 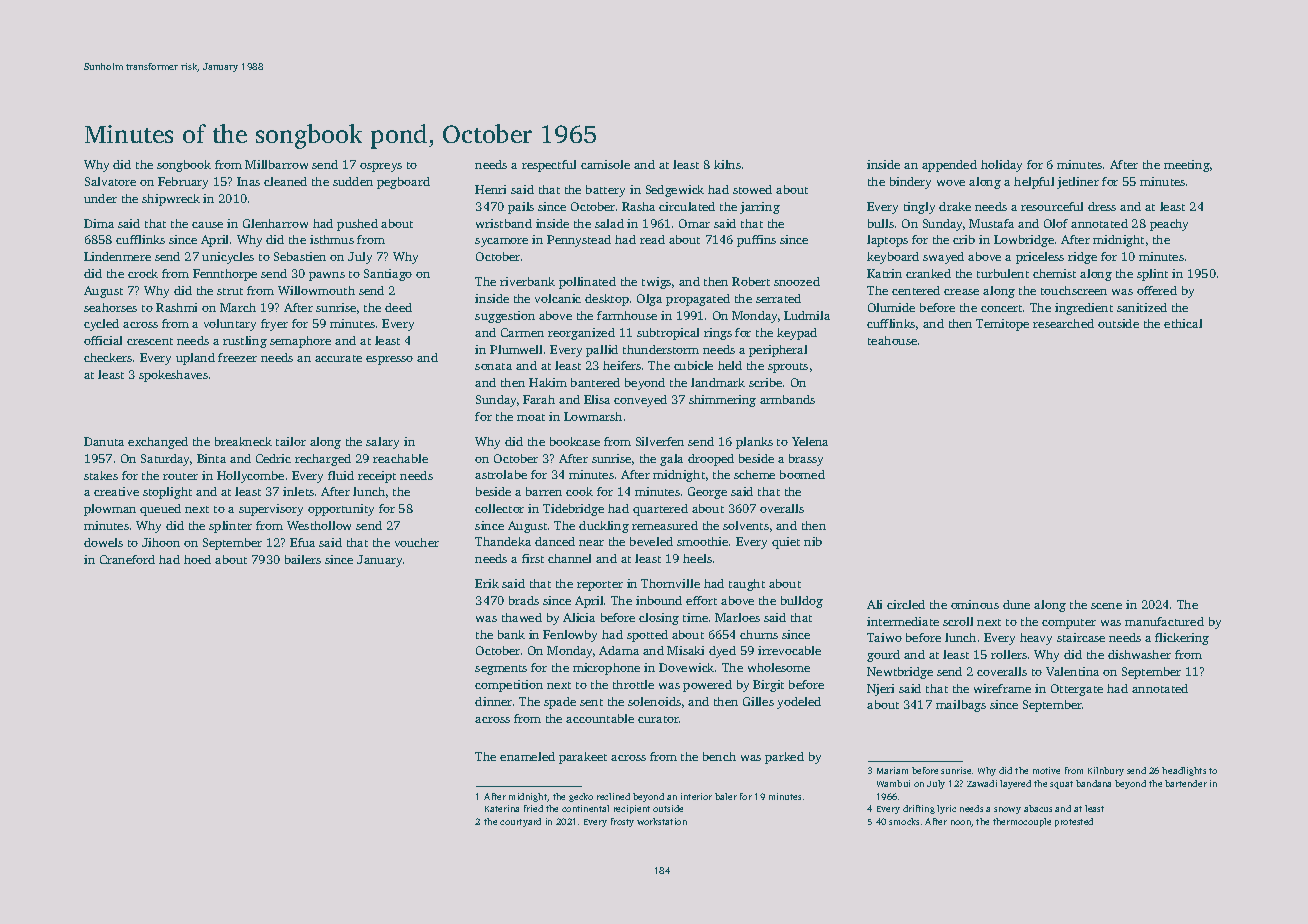 What do you see at coordinates (520, 822) in the screenshot?
I see `courtyard` at bounding box center [520, 822].
